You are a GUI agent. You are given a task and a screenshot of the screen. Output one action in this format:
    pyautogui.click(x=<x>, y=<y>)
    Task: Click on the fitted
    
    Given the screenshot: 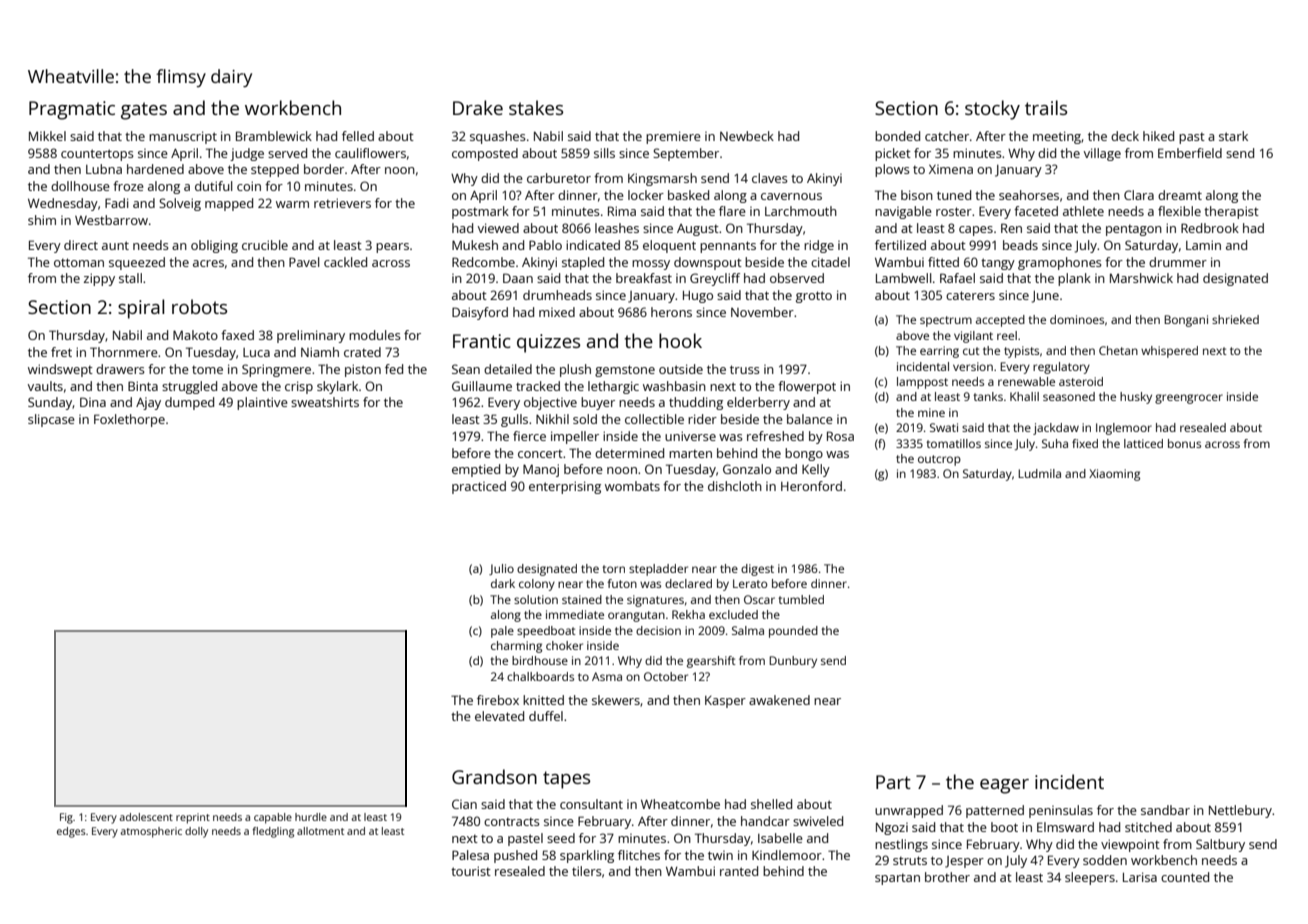 What is the action you would take?
    pyautogui.click(x=943, y=262)
